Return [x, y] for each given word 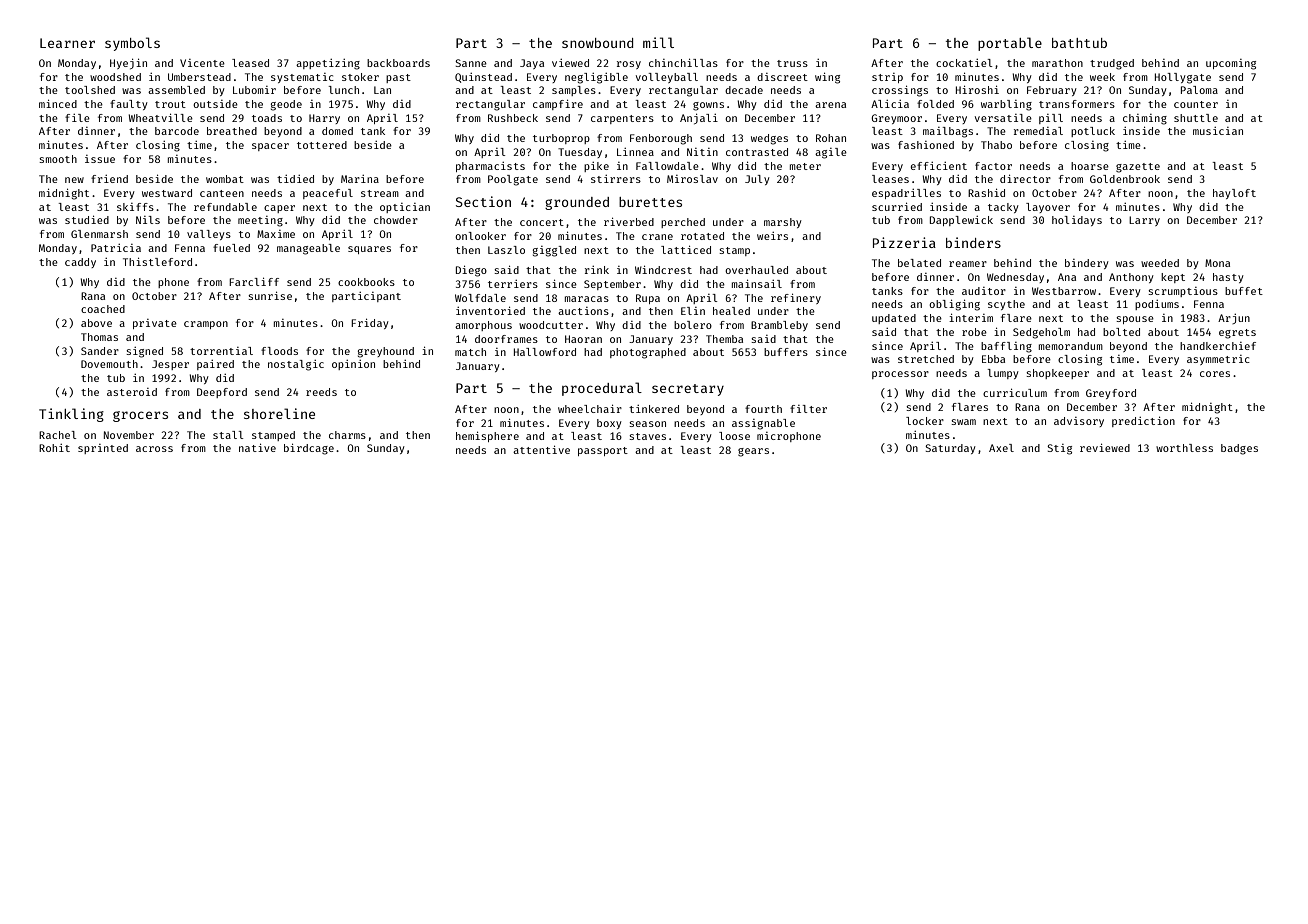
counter [1196, 104]
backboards [398, 63]
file [77, 118]
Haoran [583, 339]
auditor [984, 291]
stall [228, 435]
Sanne [471, 63]
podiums [1157, 305]
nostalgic [296, 365]
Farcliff [254, 281]
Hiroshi [977, 89]
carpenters [622, 119]
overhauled [756, 270]
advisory [1079, 422]
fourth [763, 409]
